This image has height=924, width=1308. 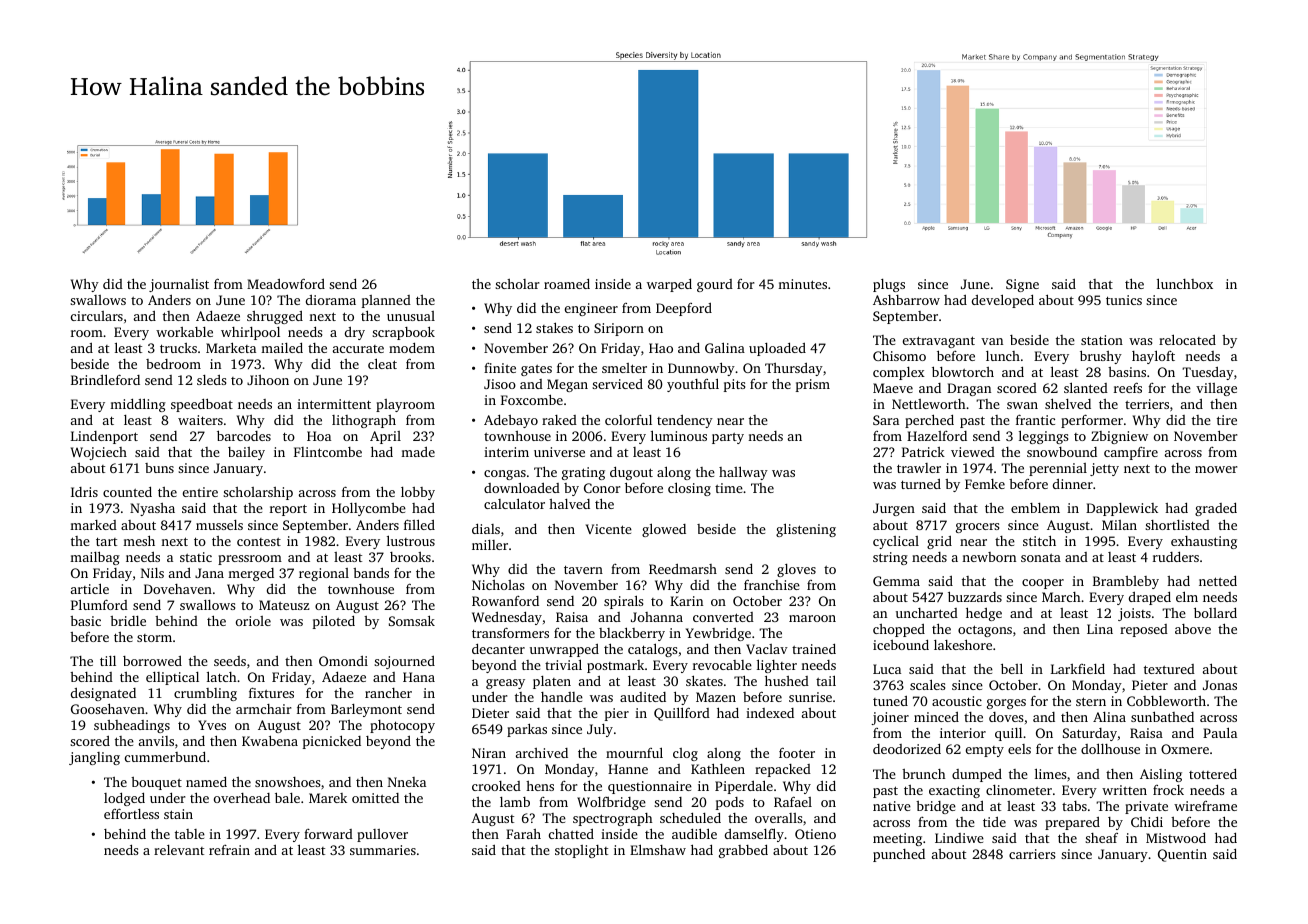 What do you see at coordinates (97, 316) in the image?
I see `circulars` at bounding box center [97, 316].
